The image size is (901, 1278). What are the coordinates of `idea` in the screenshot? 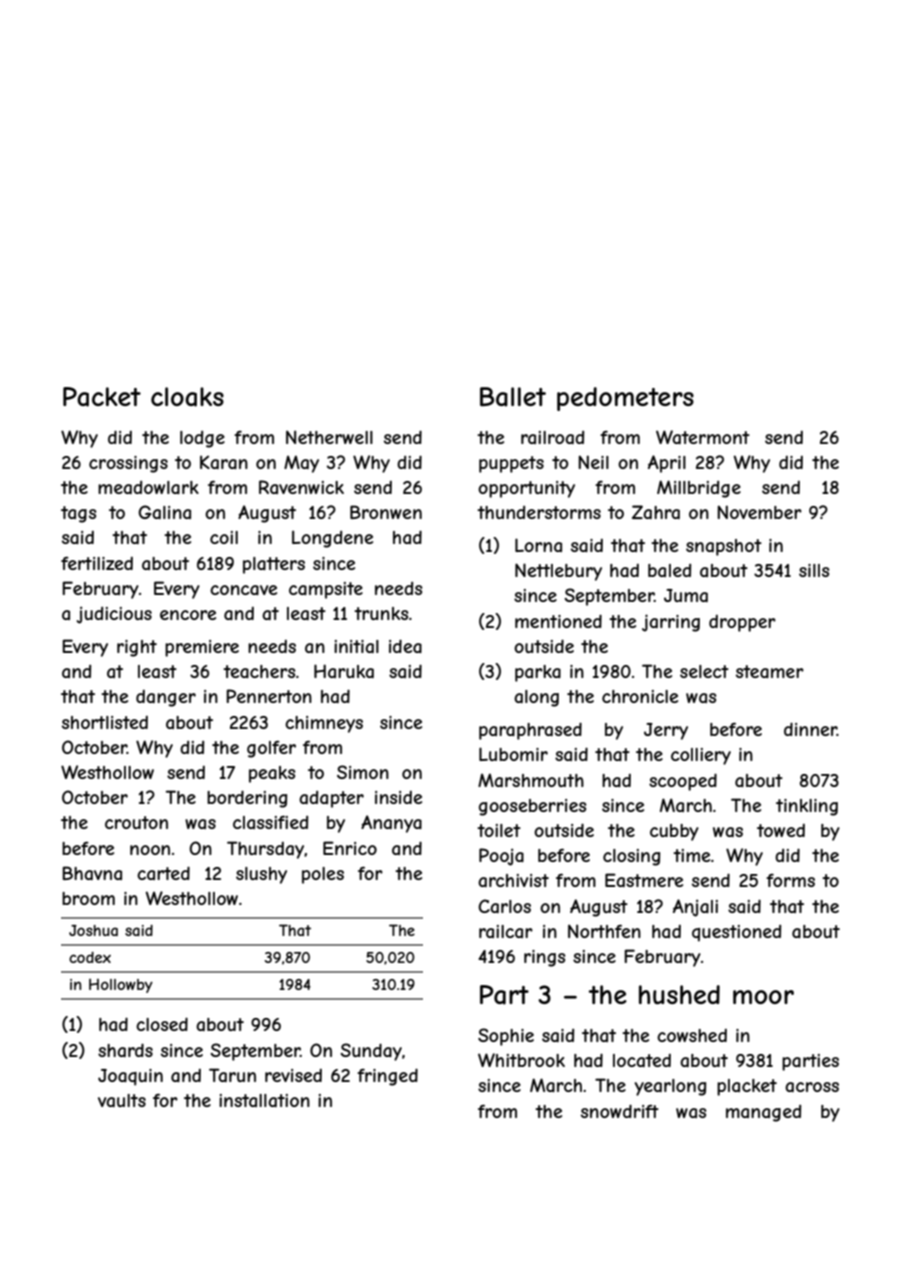 It's located at (405, 646).
